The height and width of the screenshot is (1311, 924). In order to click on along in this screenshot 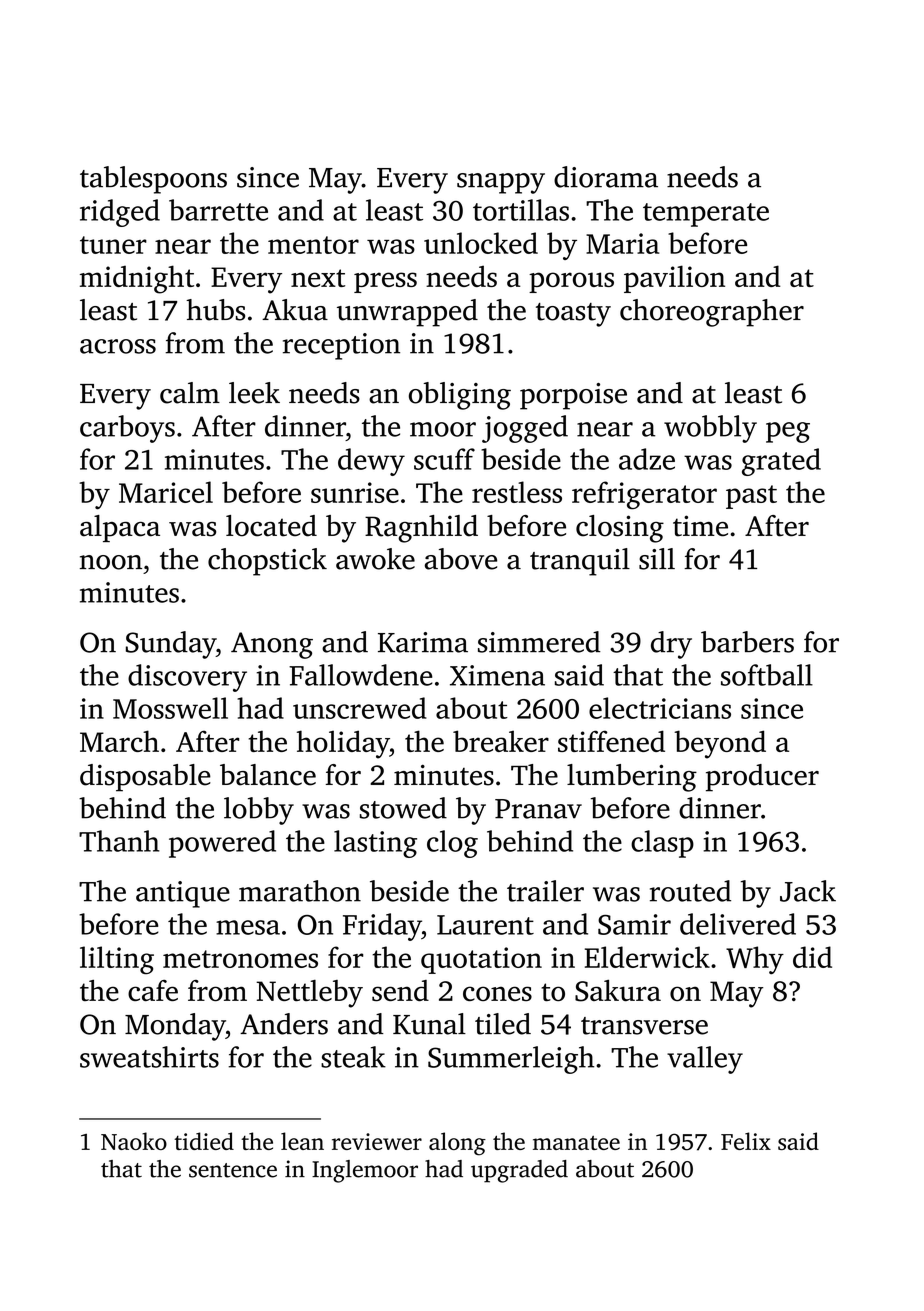, I will do `click(457, 1144)`.
